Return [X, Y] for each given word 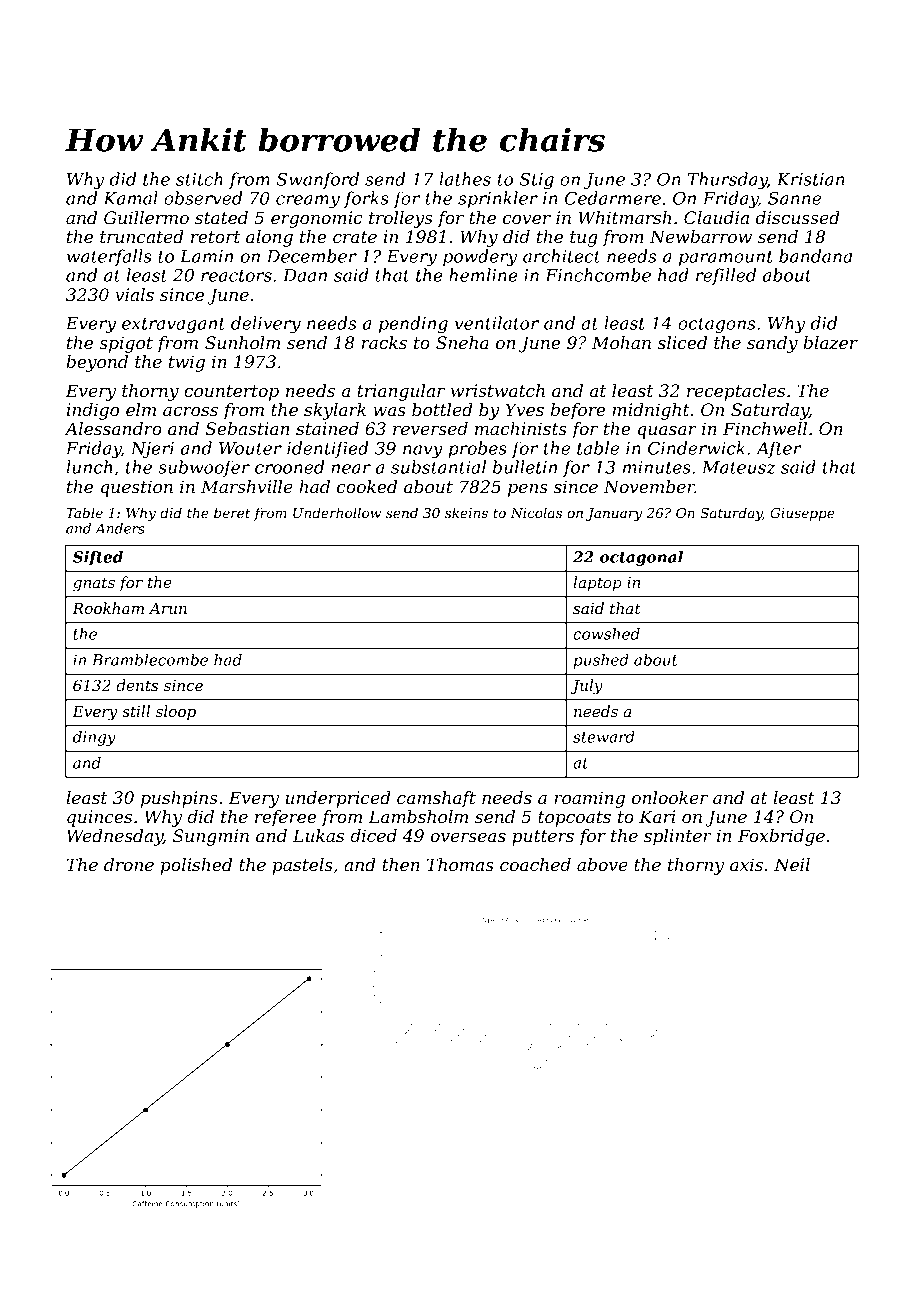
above [602, 864]
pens [528, 490]
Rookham [108, 608]
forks [366, 199]
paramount [726, 258]
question [137, 488]
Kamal [130, 198]
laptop [597, 583]
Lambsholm [418, 816]
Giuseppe [802, 514]
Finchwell [765, 428]
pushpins [179, 799]
